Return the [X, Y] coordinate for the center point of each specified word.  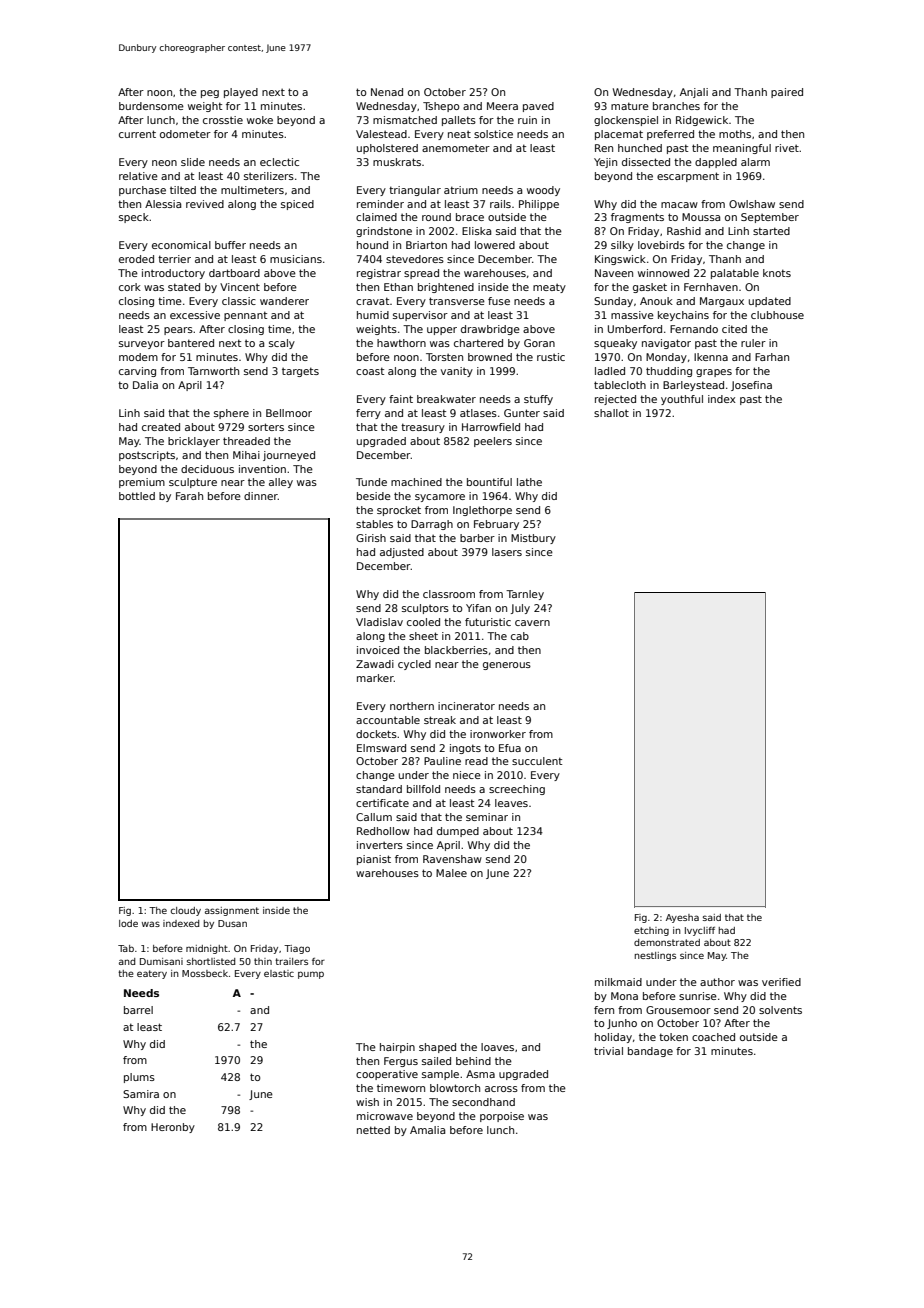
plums [139, 1078]
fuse [499, 301]
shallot [611, 413]
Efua [510, 748]
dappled [716, 163]
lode [128, 923]
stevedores [415, 259]
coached [713, 1037]
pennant [245, 316]
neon [164, 163]
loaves [497, 1047]
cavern [532, 623]
